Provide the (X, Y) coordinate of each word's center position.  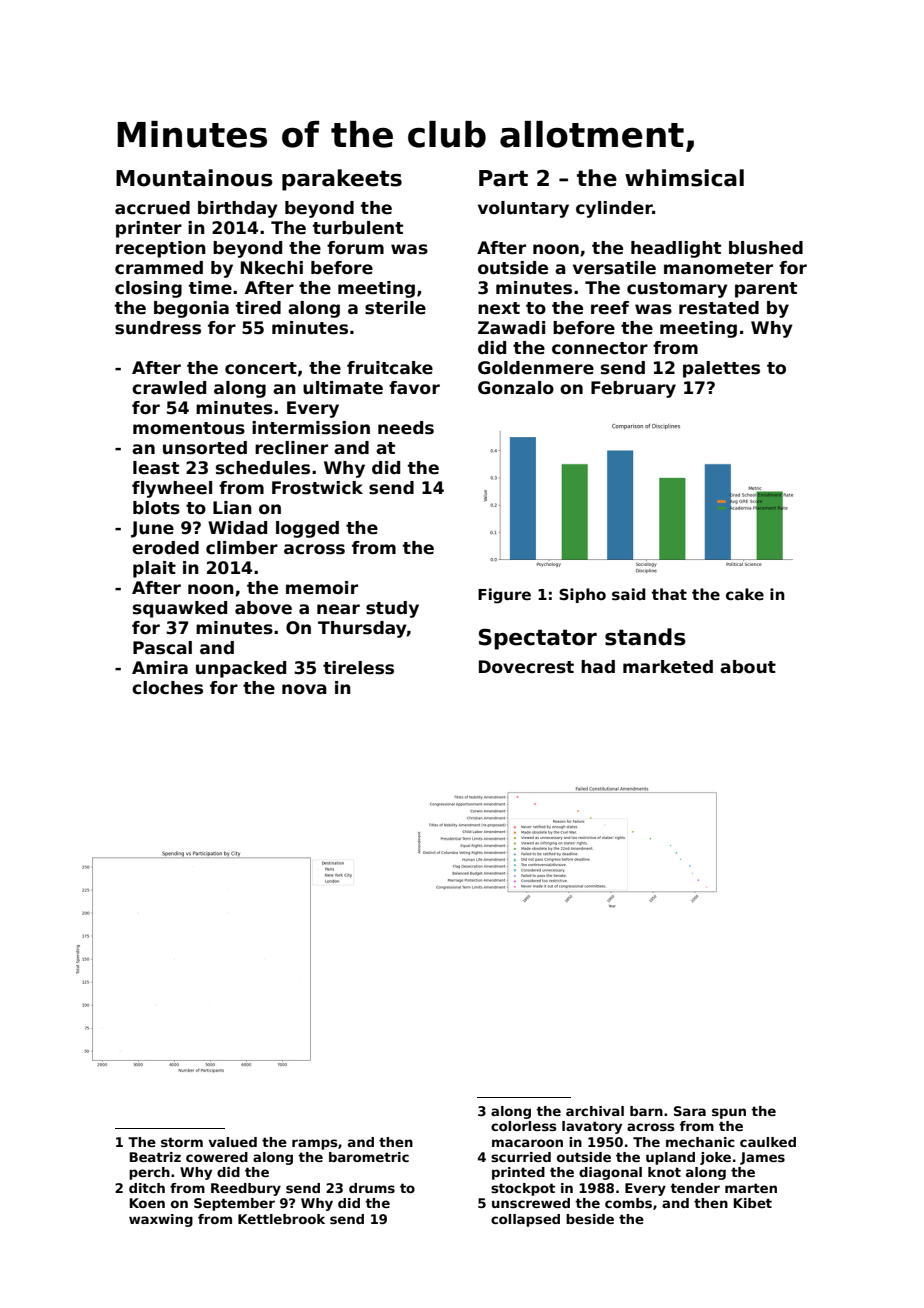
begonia (191, 309)
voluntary (523, 209)
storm (182, 1142)
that (669, 594)
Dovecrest (526, 667)
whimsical (684, 178)
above (263, 608)
